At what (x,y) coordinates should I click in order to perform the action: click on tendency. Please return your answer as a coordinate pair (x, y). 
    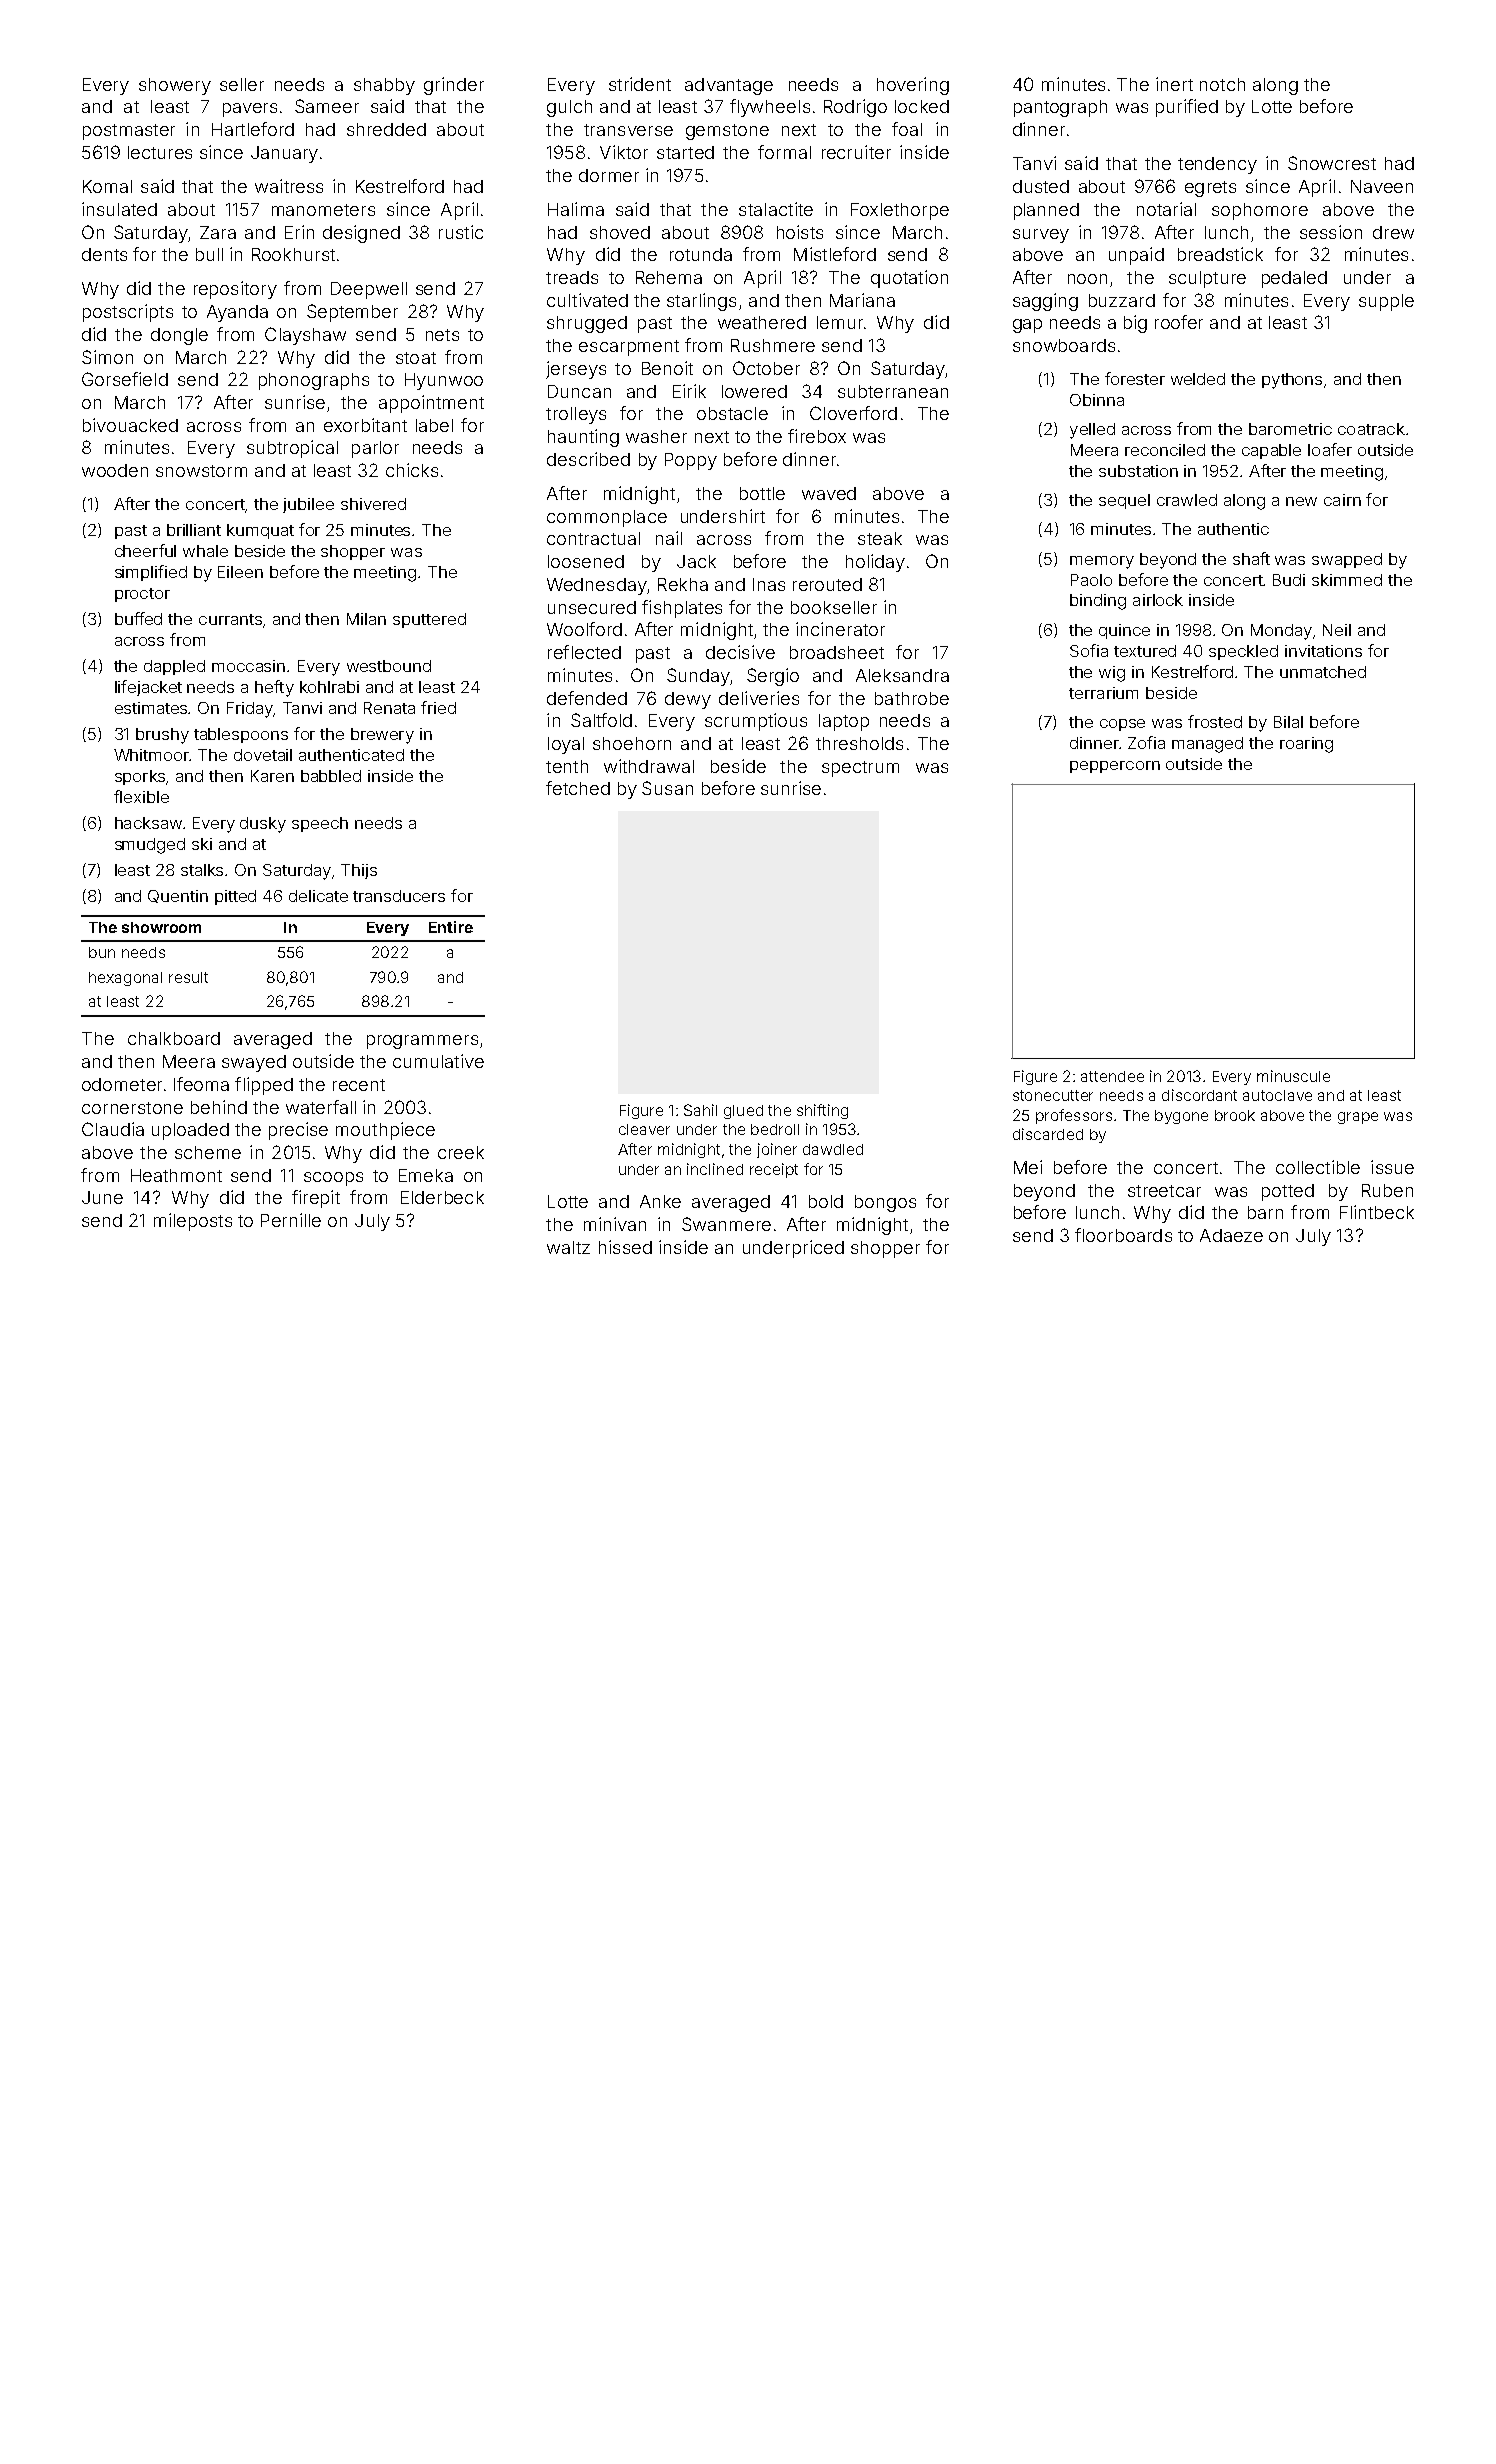
    Looking at the image, I should click on (1217, 165).
